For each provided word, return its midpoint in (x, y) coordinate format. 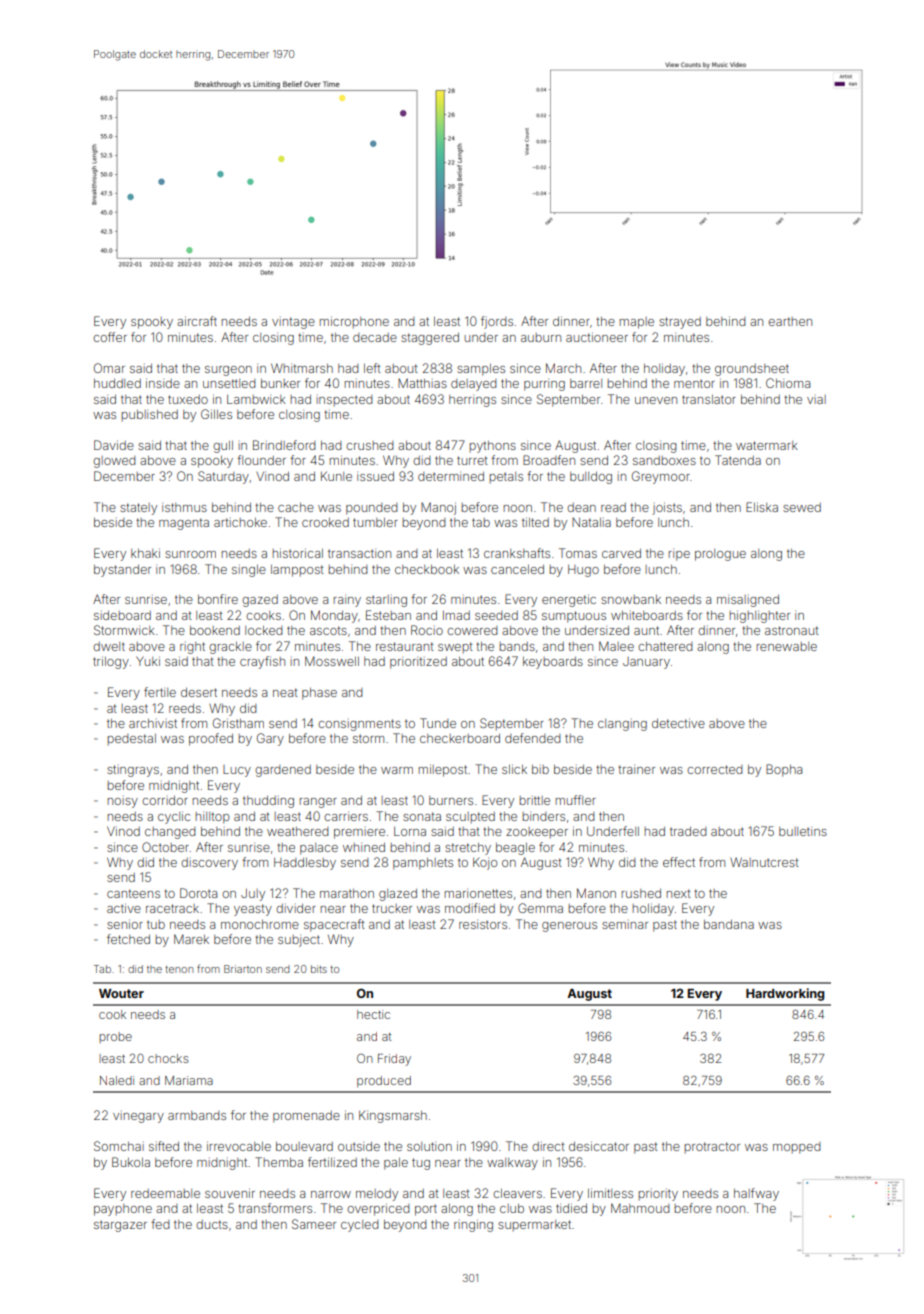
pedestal (132, 740)
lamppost (297, 571)
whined (364, 847)
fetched (128, 939)
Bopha (784, 770)
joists (667, 508)
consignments (359, 725)
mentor (694, 383)
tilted (535, 522)
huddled (117, 383)
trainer (636, 769)
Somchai (119, 1146)
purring (544, 386)
